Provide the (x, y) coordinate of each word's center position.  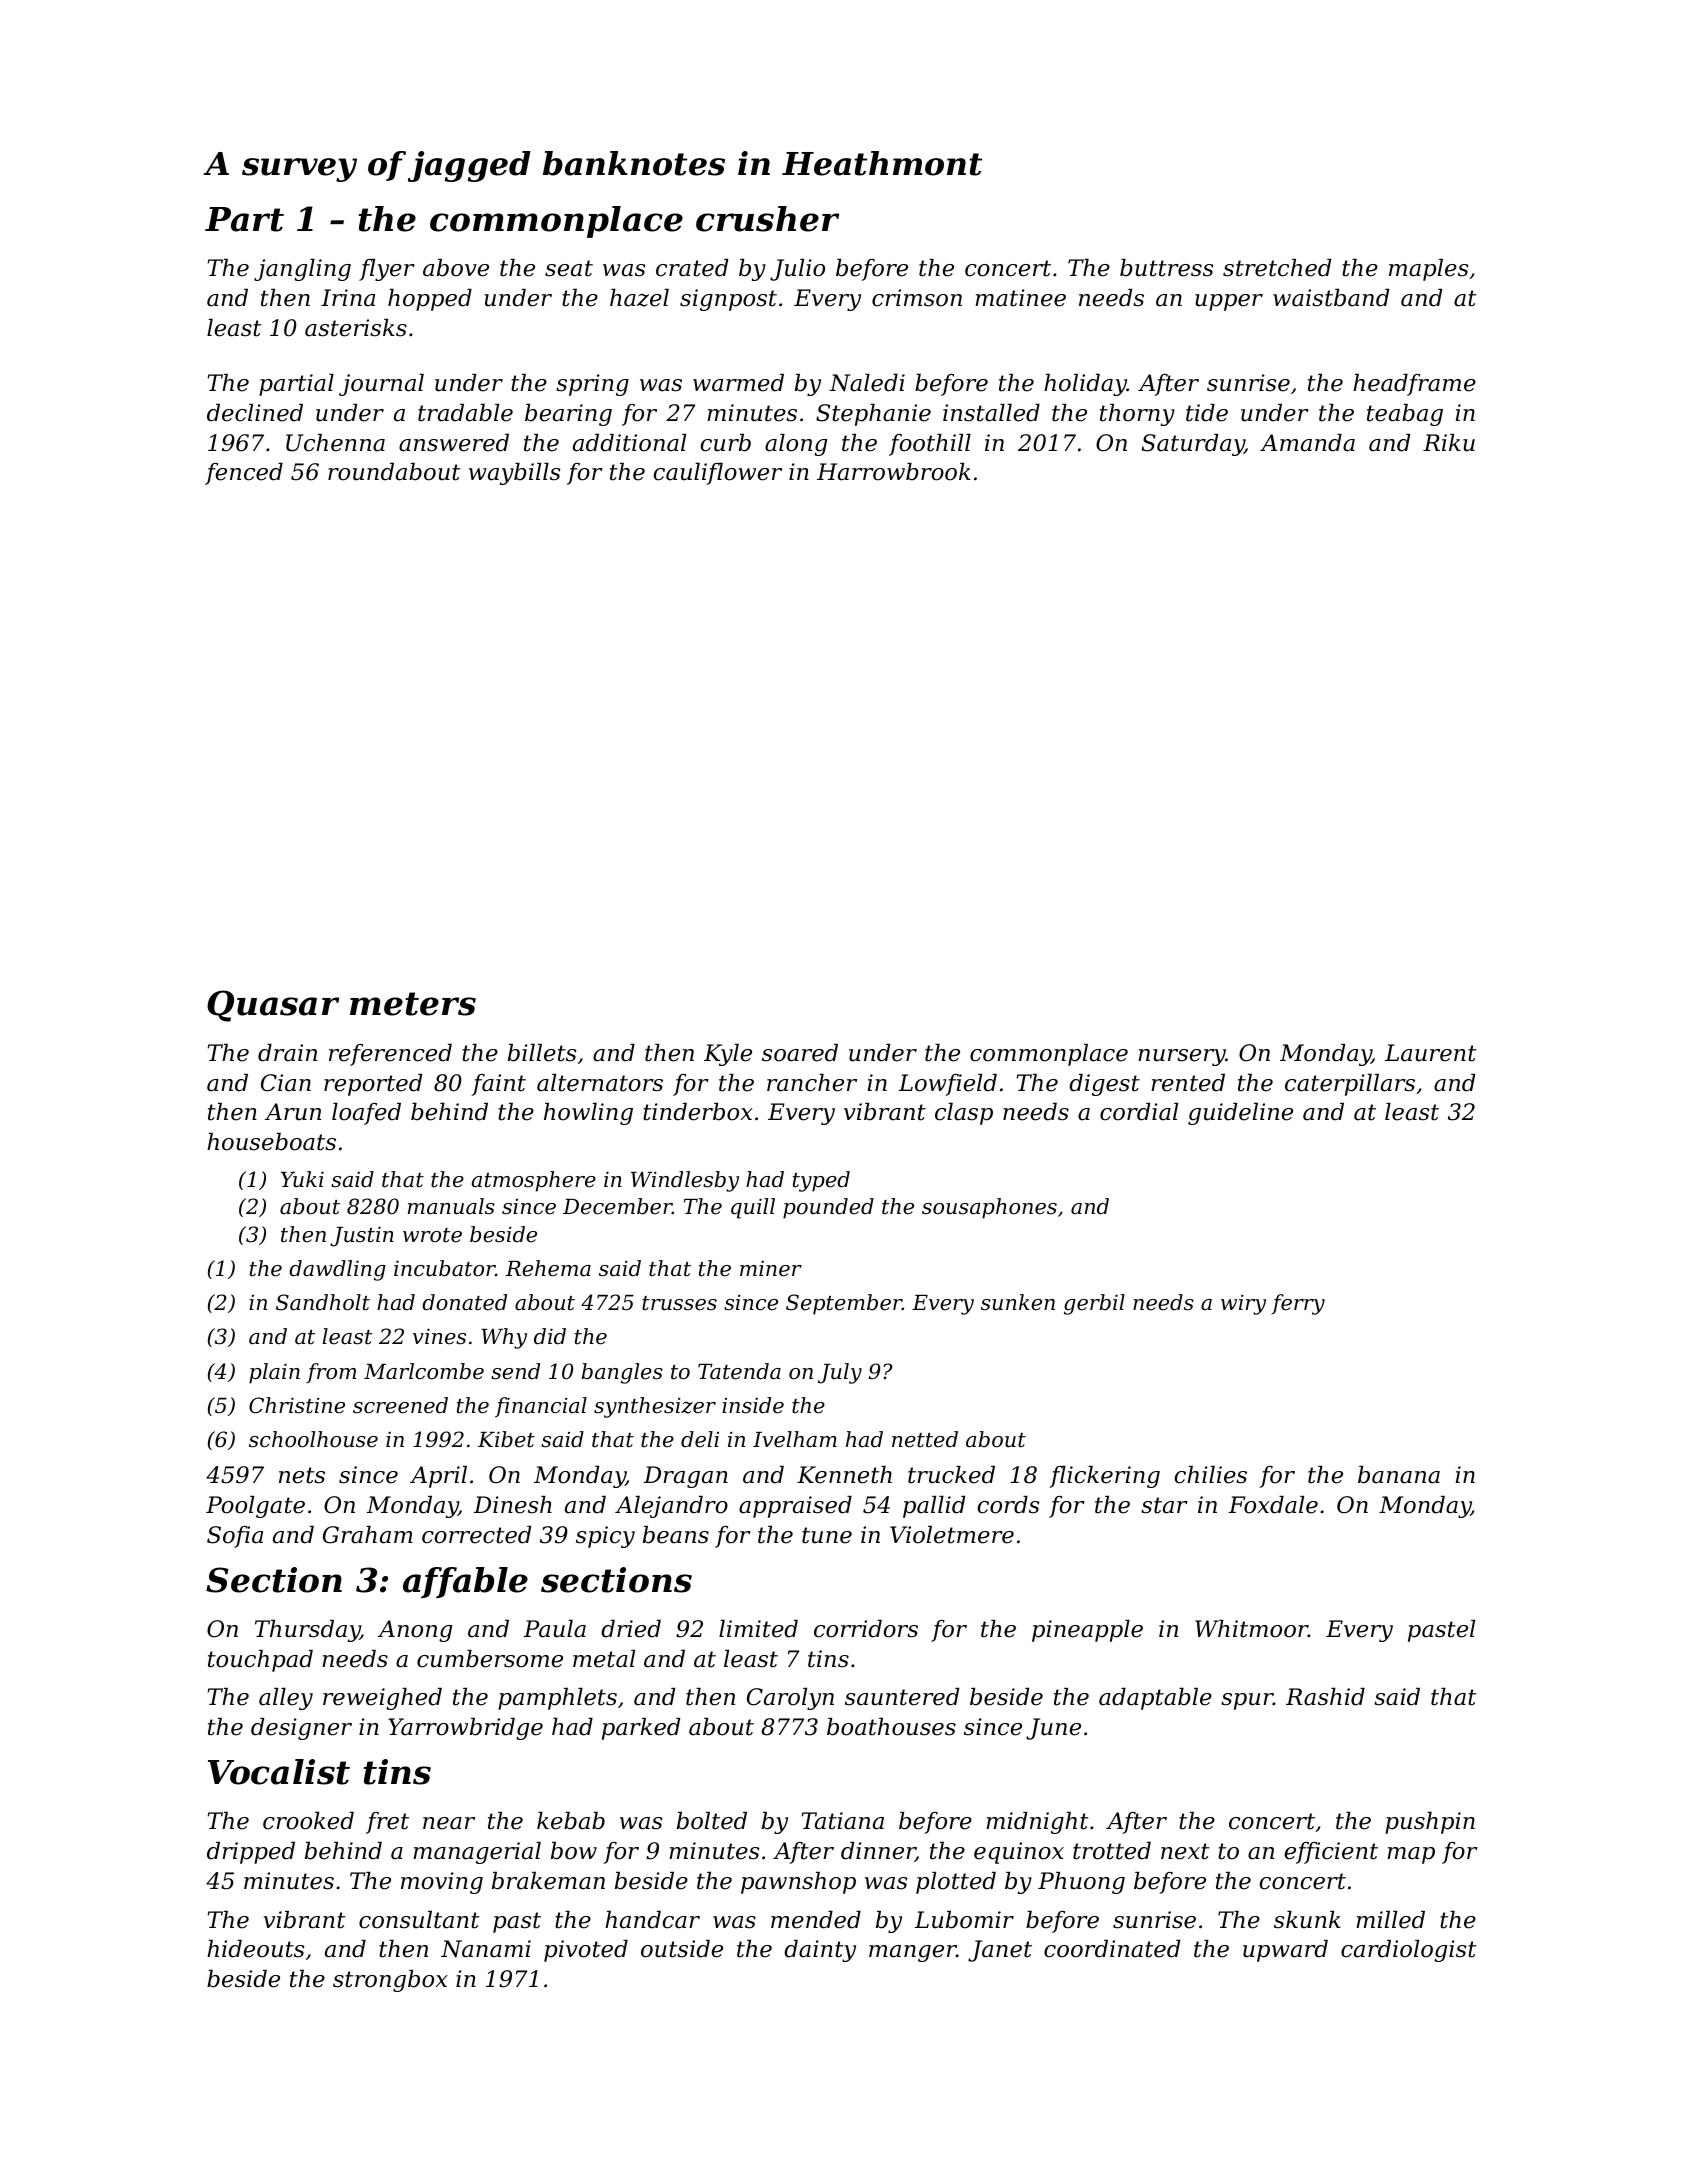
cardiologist (1409, 1951)
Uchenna (335, 443)
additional (629, 443)
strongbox (390, 1981)
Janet (1000, 1951)
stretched (1277, 268)
